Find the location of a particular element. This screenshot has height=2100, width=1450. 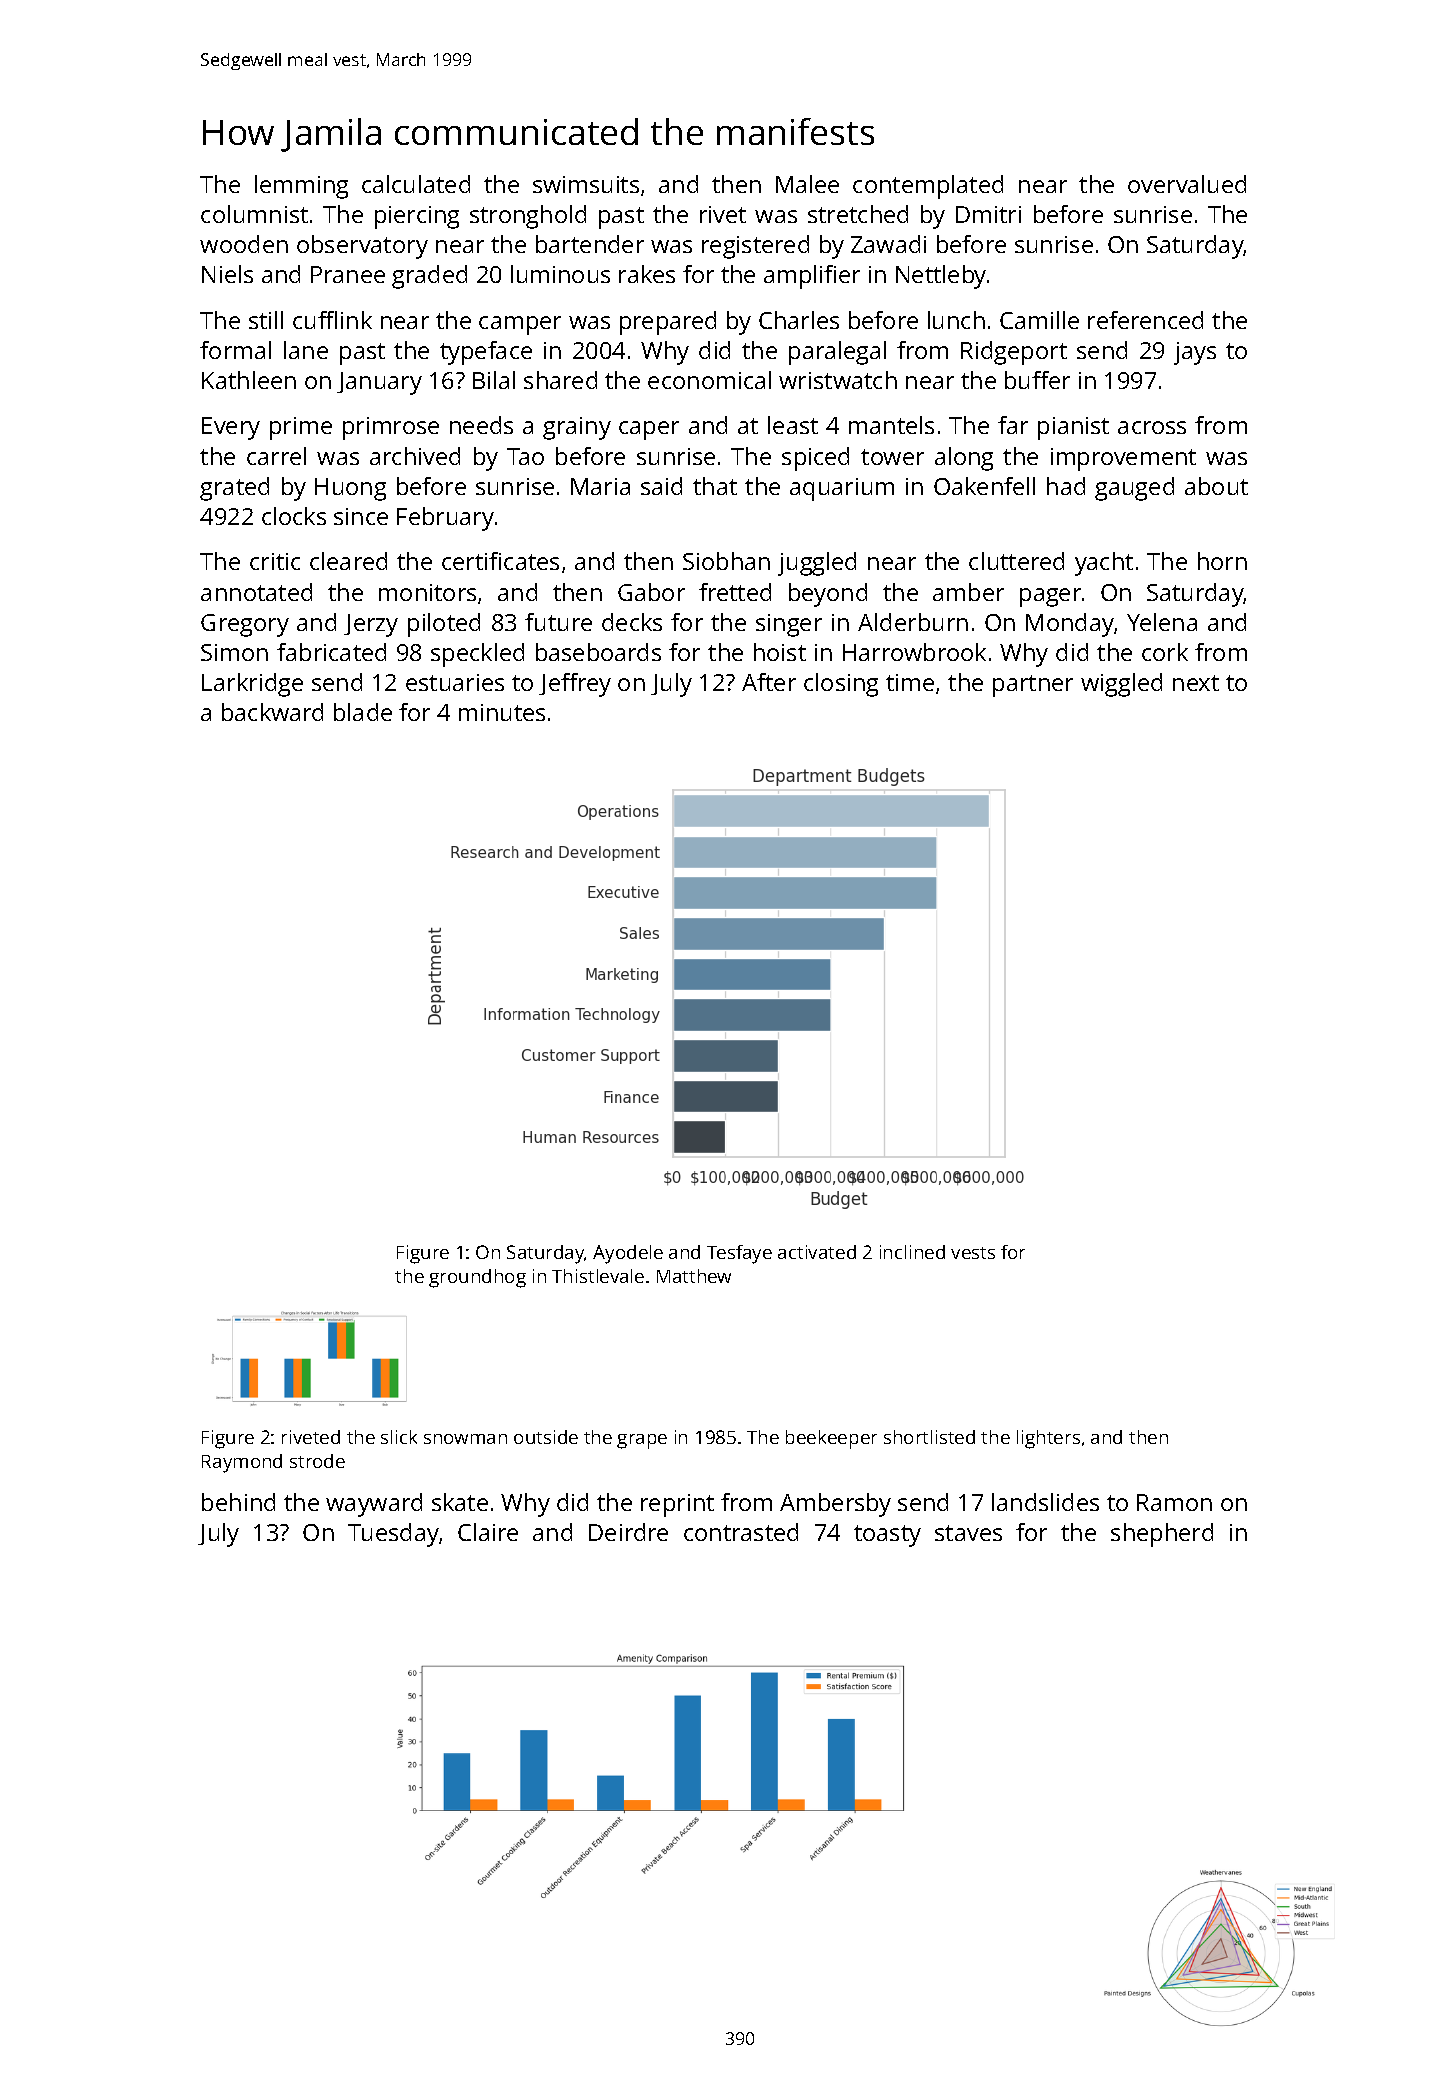

Ayodele is located at coordinates (628, 1254).
